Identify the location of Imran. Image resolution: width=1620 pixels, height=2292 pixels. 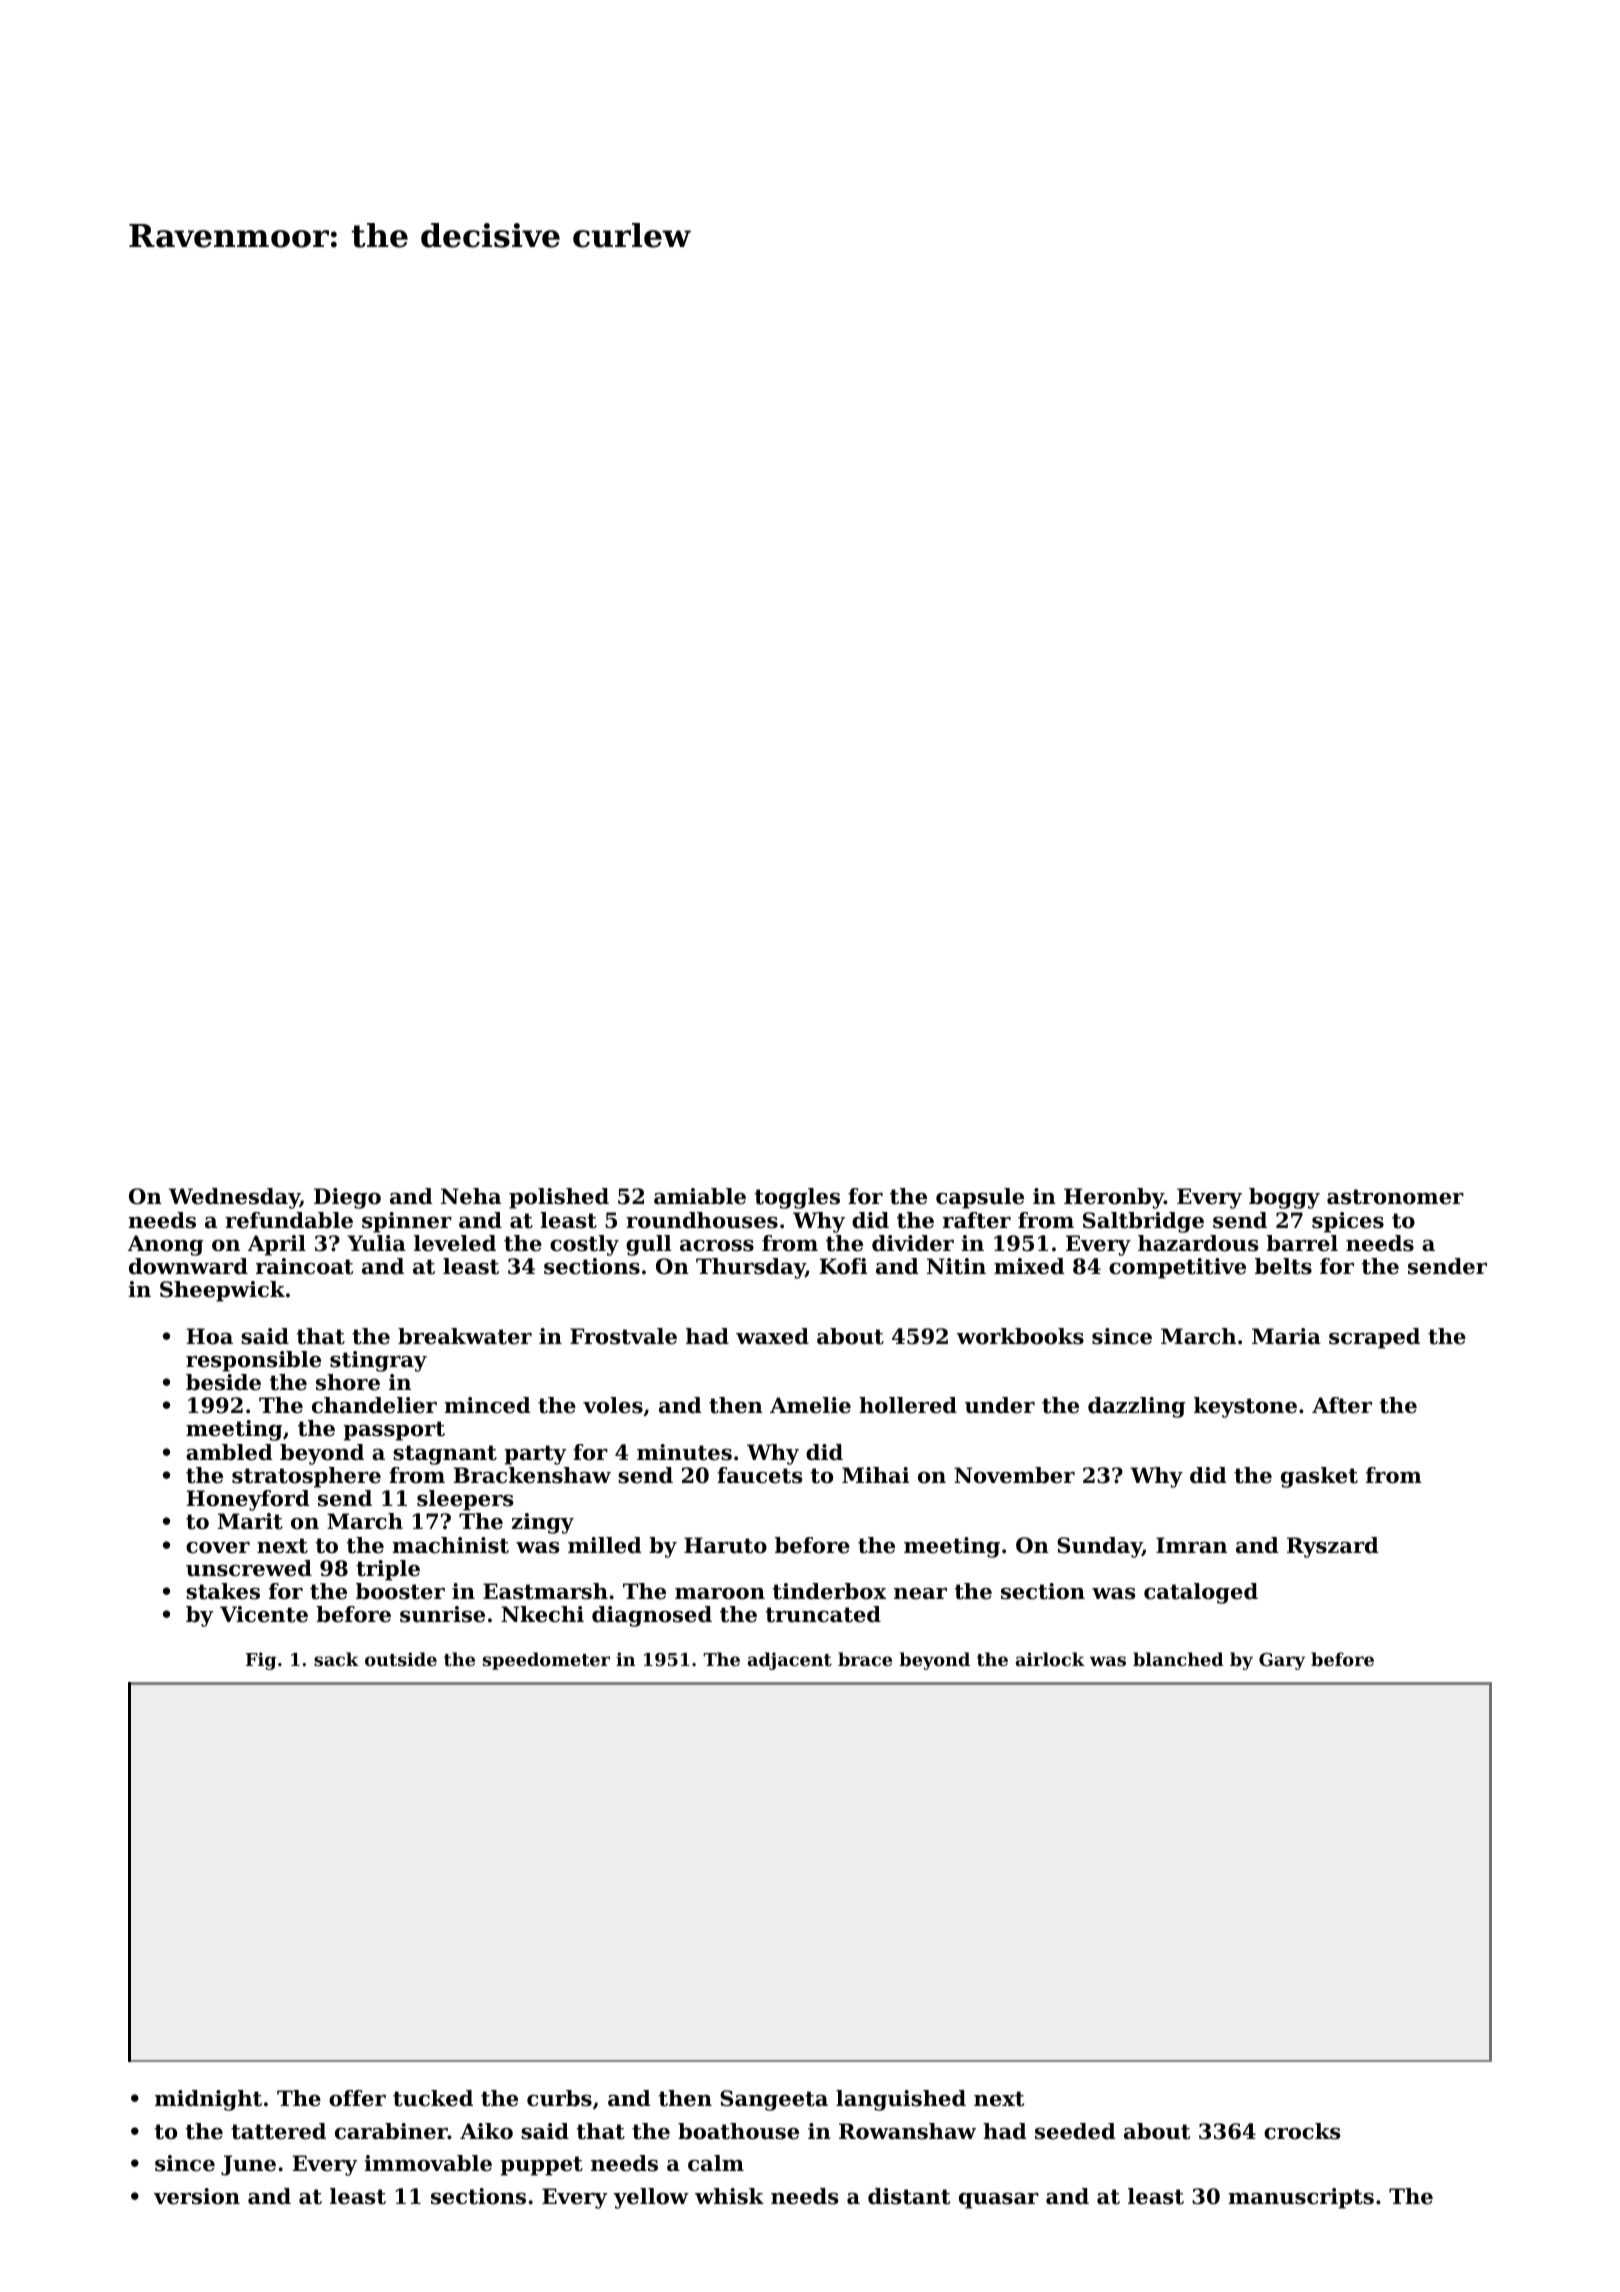
(1191, 1545).
